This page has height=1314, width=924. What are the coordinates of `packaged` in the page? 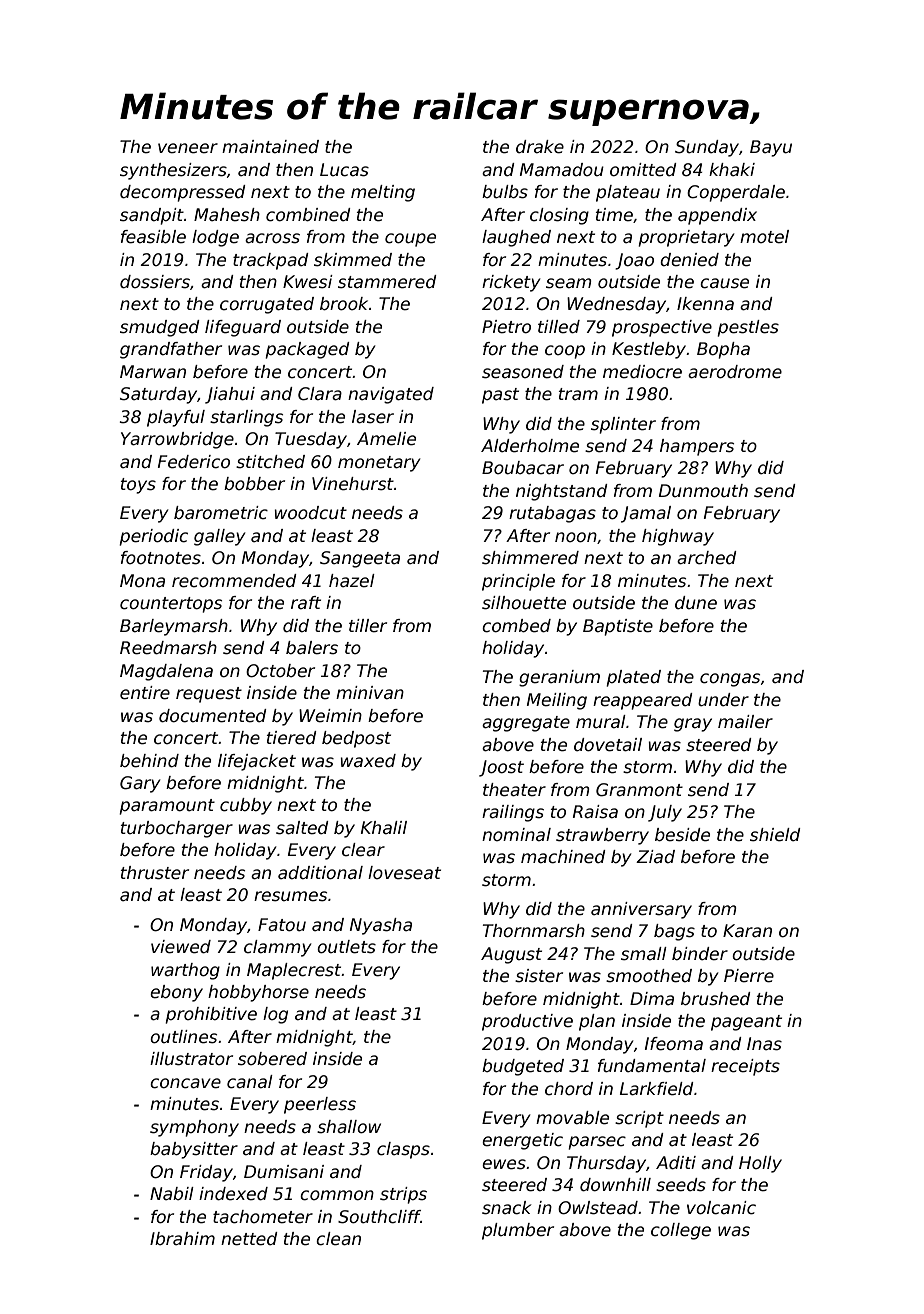 It's located at (307, 350).
